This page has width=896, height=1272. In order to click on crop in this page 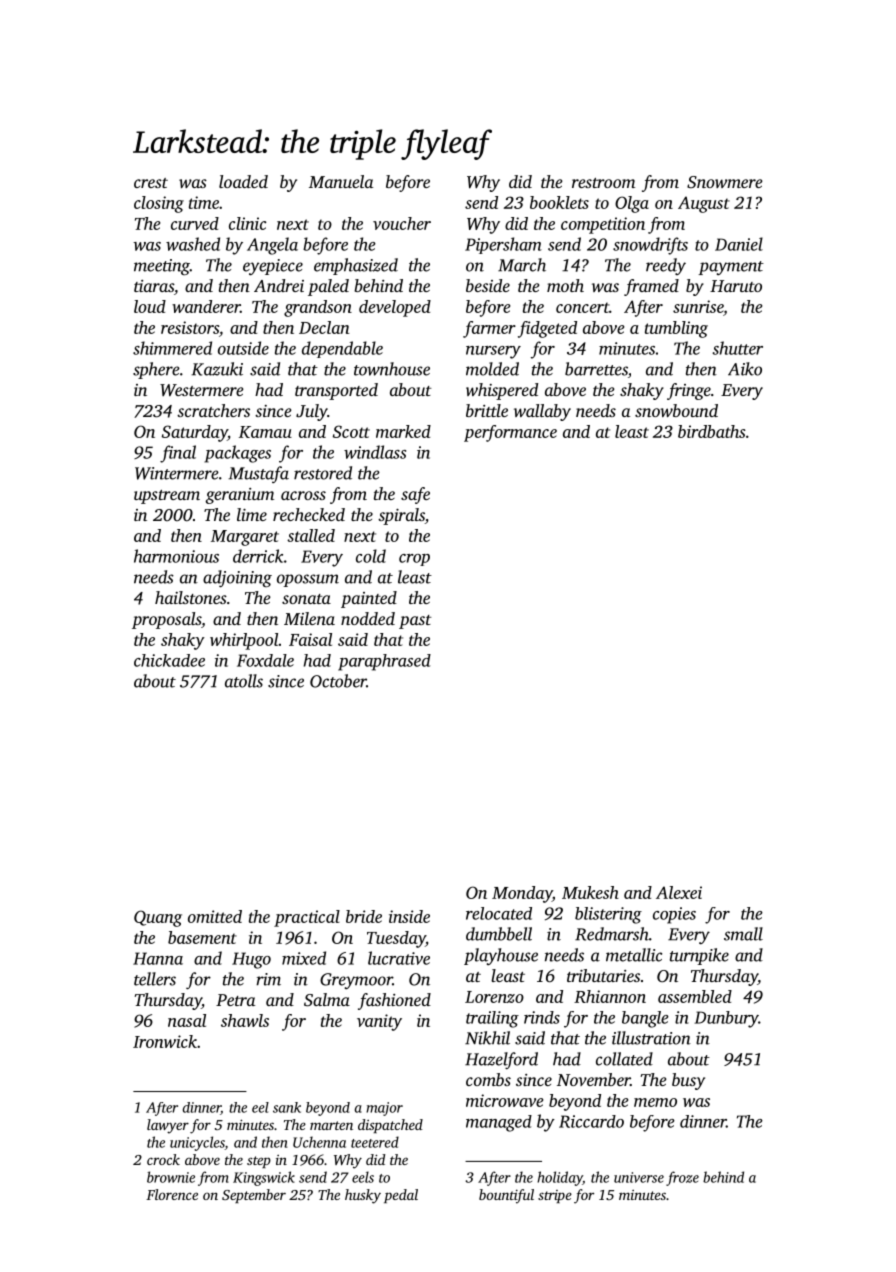, I will do `click(414, 560)`.
